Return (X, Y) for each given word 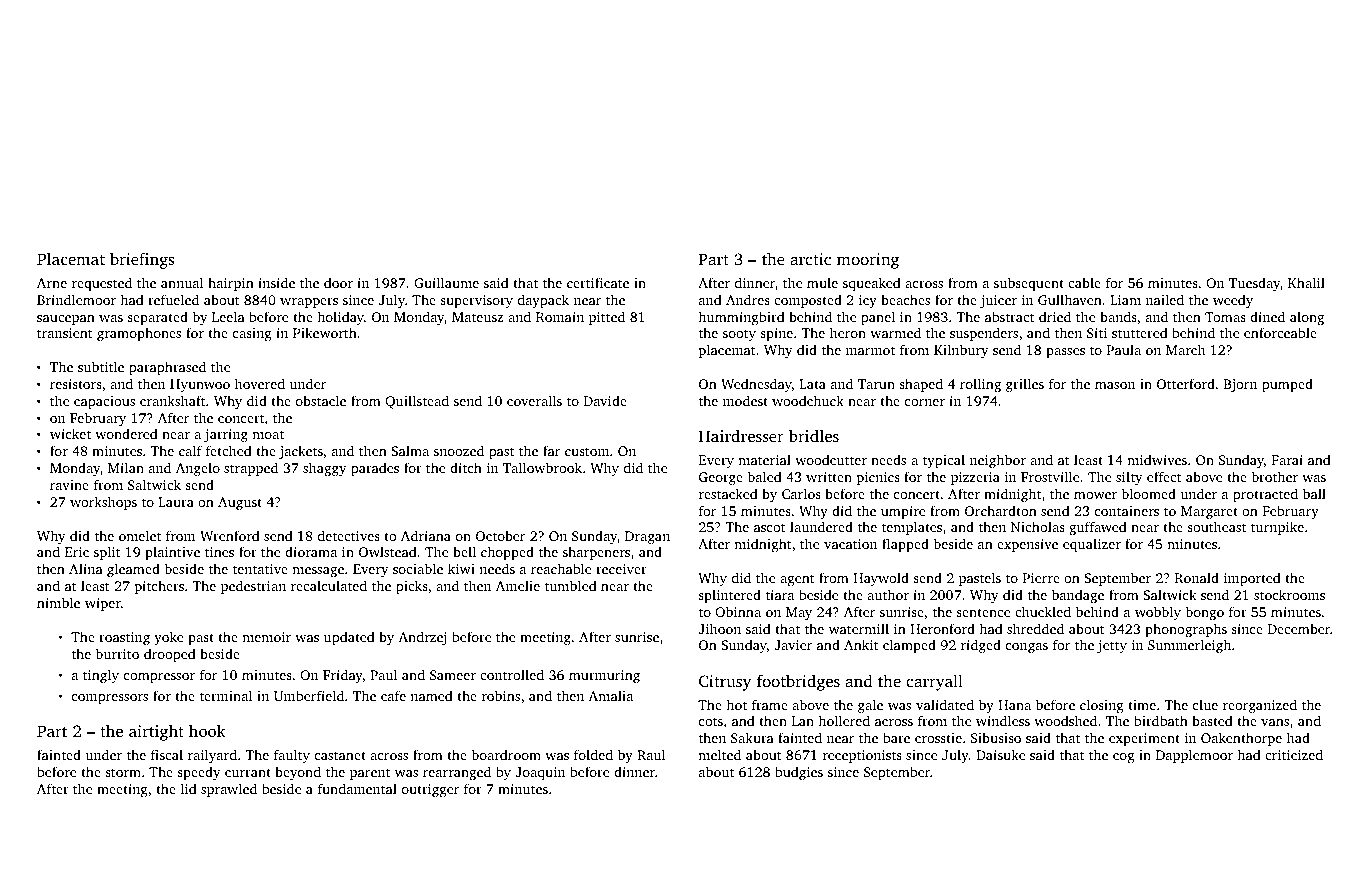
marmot (870, 350)
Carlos (801, 493)
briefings (142, 260)
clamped (909, 646)
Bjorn (1240, 385)
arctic (810, 259)
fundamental (357, 788)
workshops (103, 503)
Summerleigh (1189, 646)
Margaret (1209, 512)
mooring (868, 261)
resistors (76, 384)
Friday (343, 676)
